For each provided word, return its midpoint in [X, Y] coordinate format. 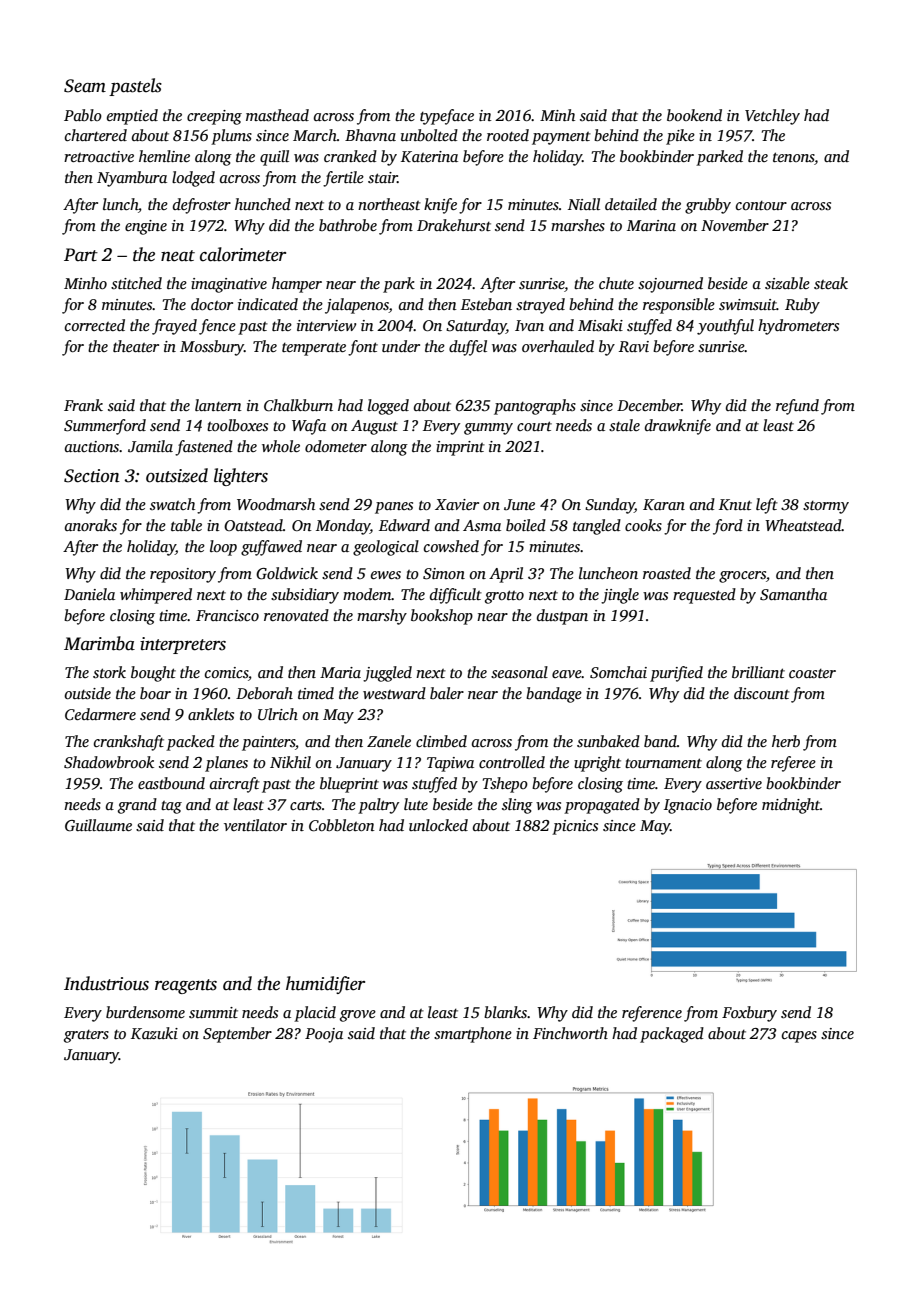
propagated [602, 806]
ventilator [255, 825]
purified [676, 674]
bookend [694, 115]
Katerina [429, 156]
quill [274, 158]
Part [81, 255]
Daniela [89, 594]
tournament [663, 763]
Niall [584, 204]
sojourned [670, 285]
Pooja [324, 1035]
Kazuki [154, 1033]
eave [567, 674]
